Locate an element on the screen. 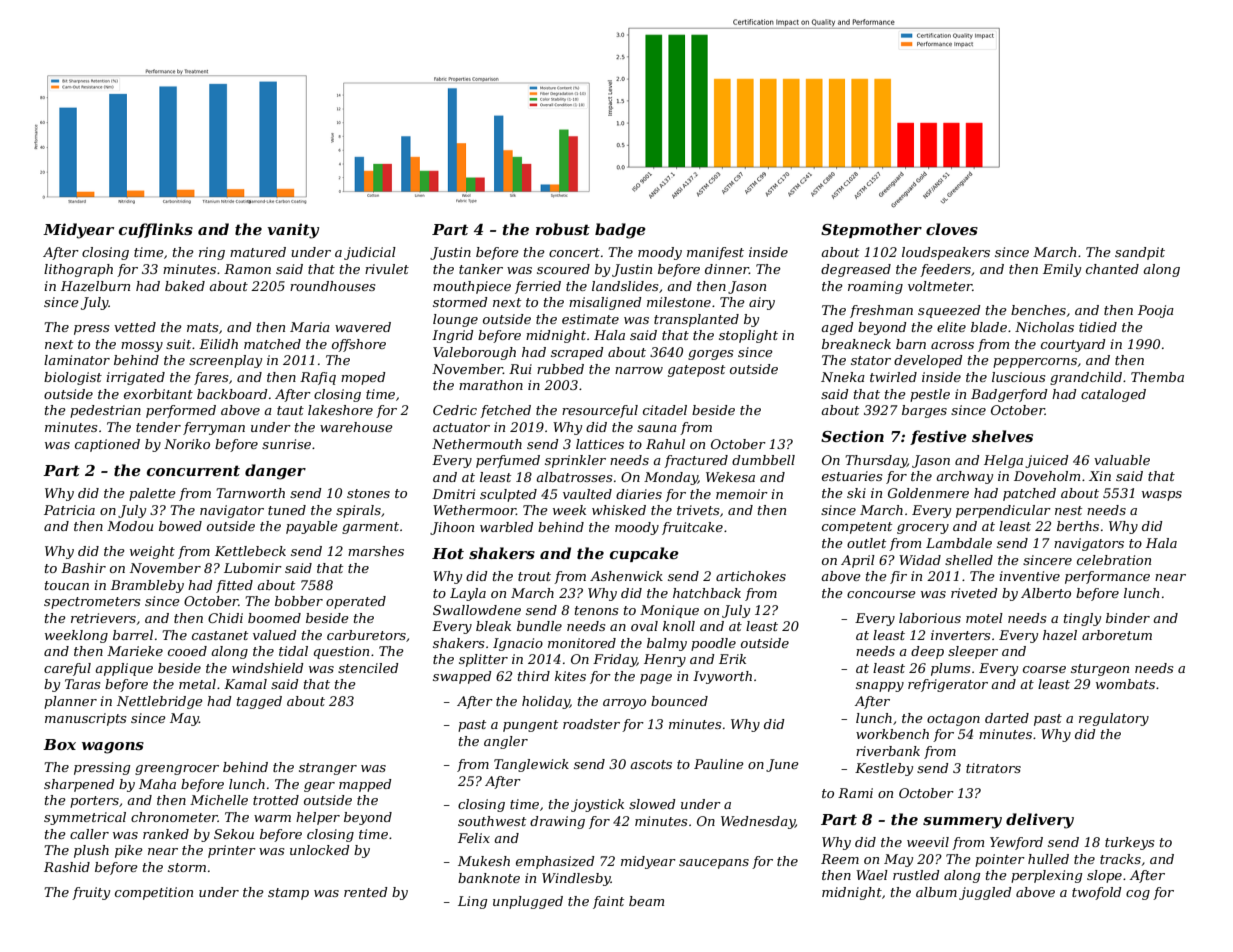  Ling is located at coordinates (472, 902).
